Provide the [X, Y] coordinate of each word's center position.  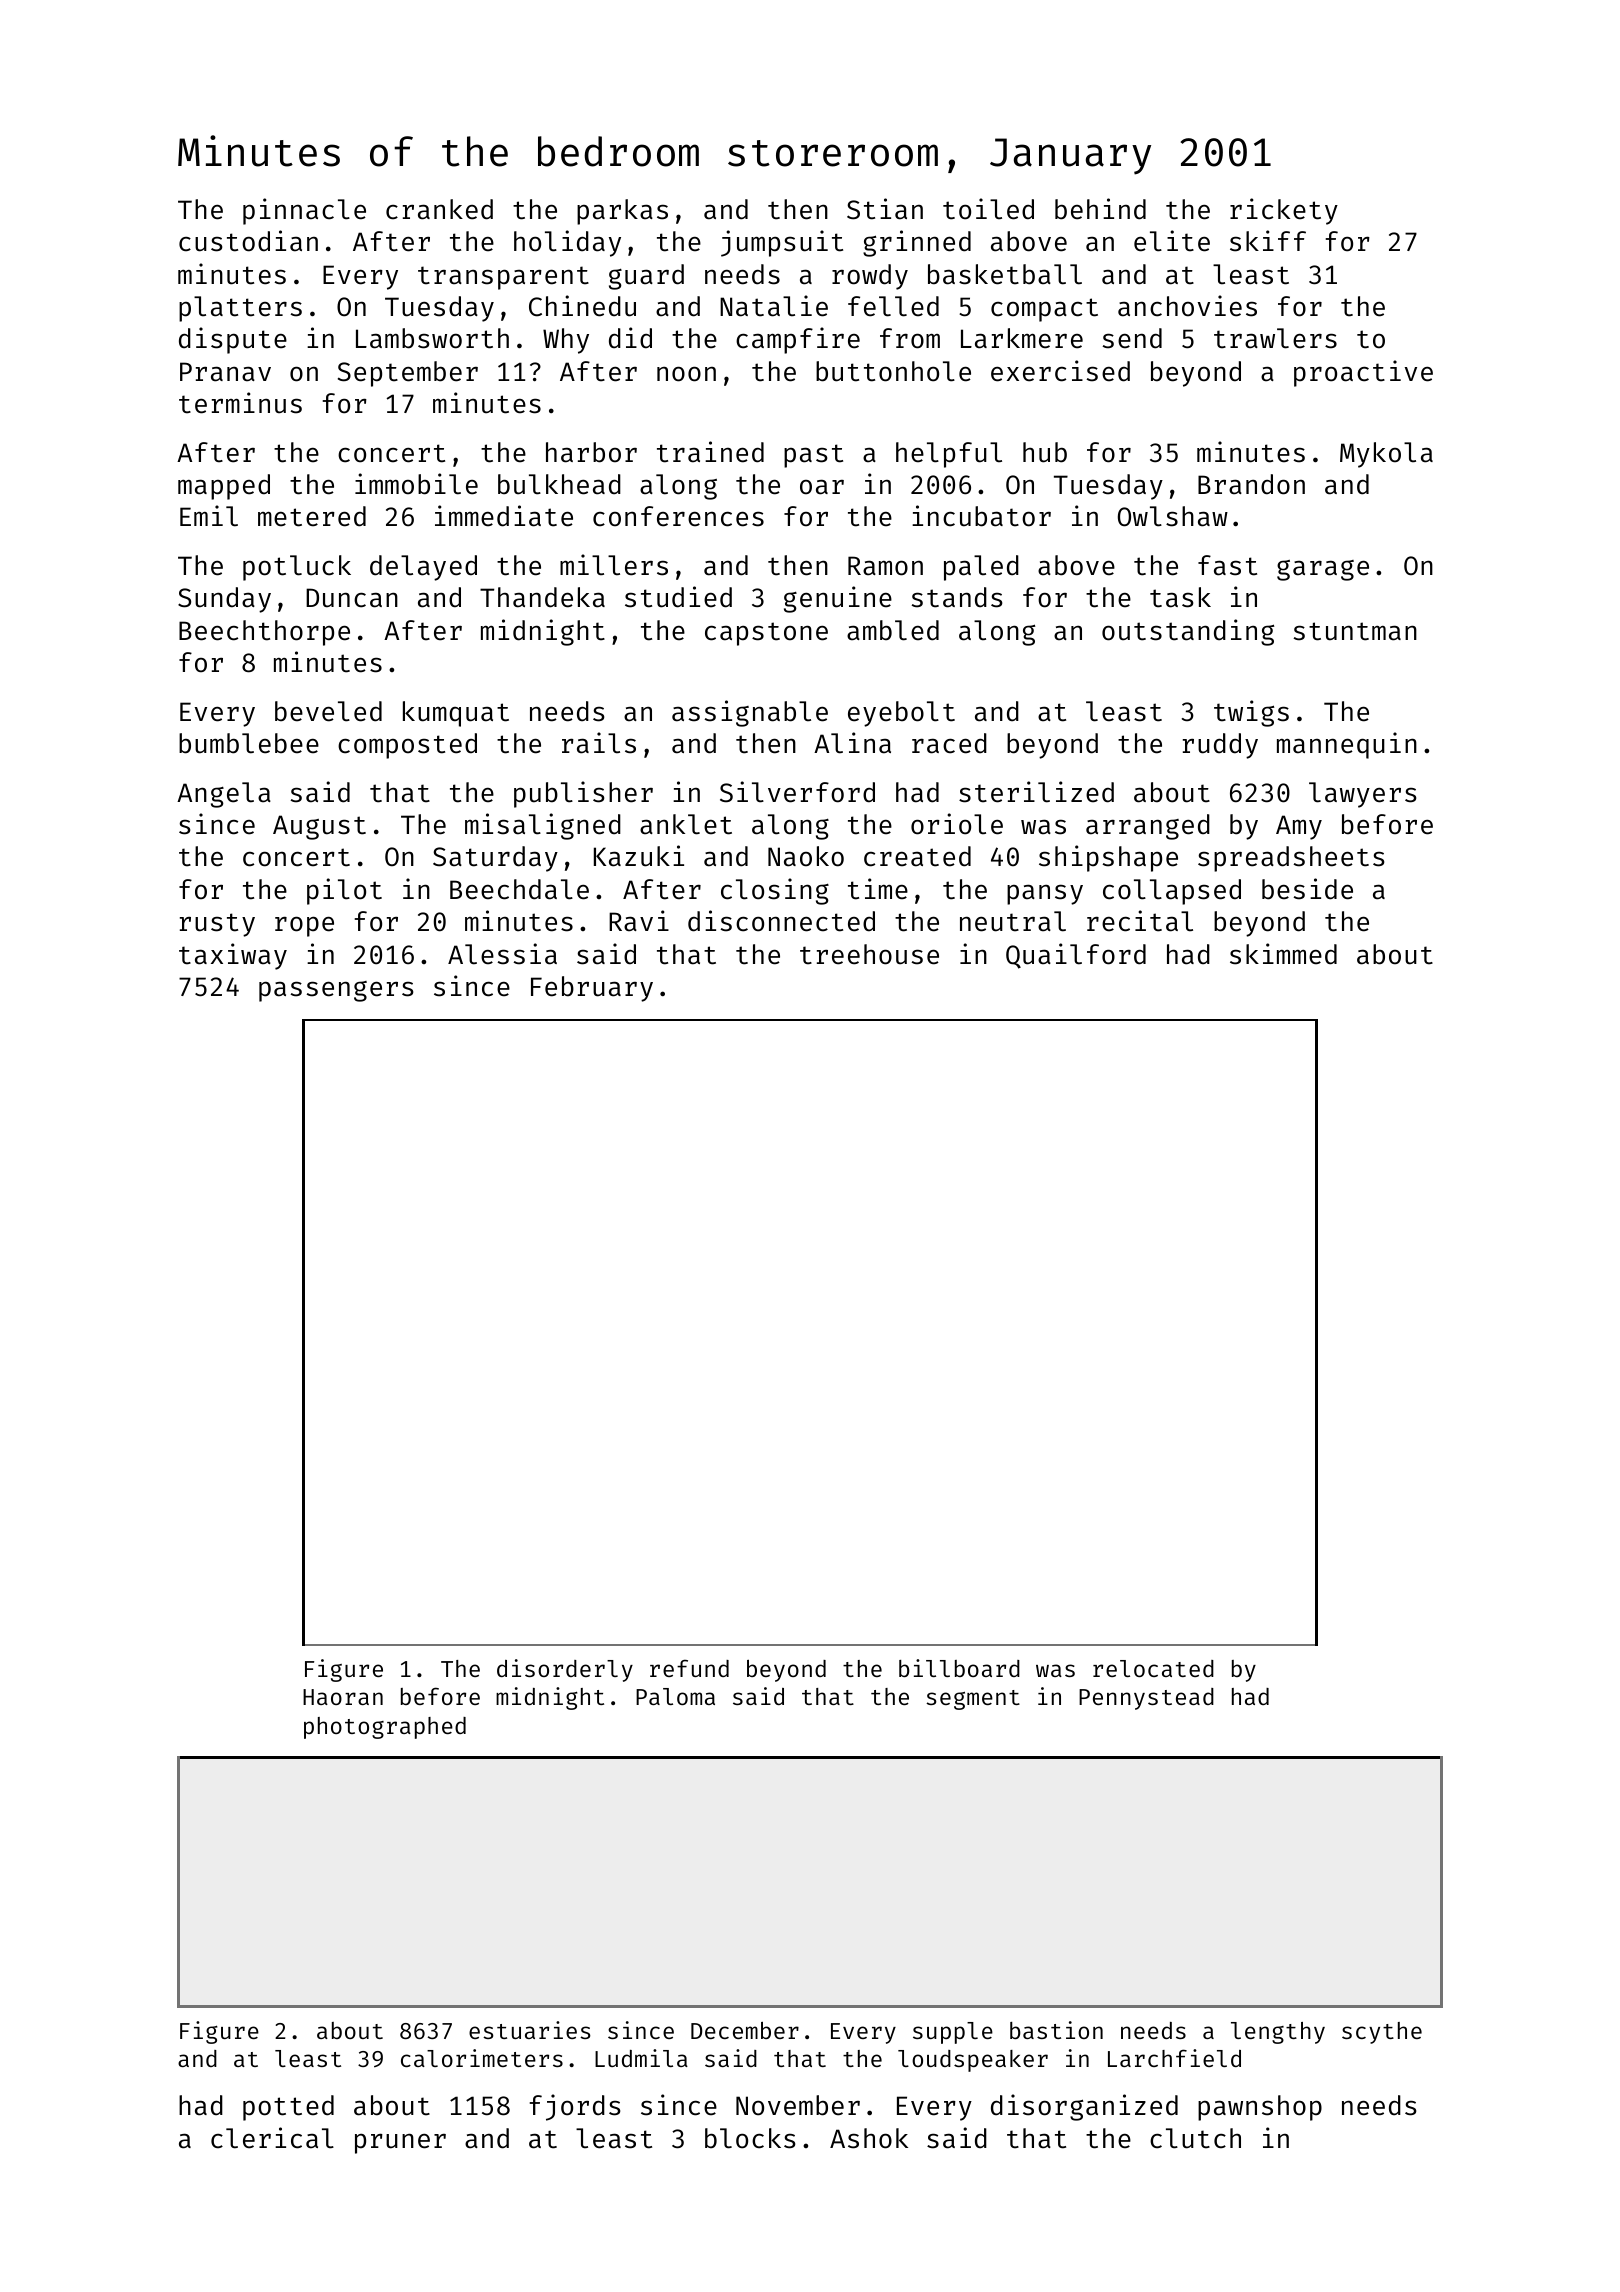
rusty [217, 925]
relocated [1153, 1668]
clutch [1195, 2138]
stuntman [1355, 631]
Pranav [225, 372]
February [592, 989]
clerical [272, 2138]
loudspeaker [973, 2061]
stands [957, 597]
